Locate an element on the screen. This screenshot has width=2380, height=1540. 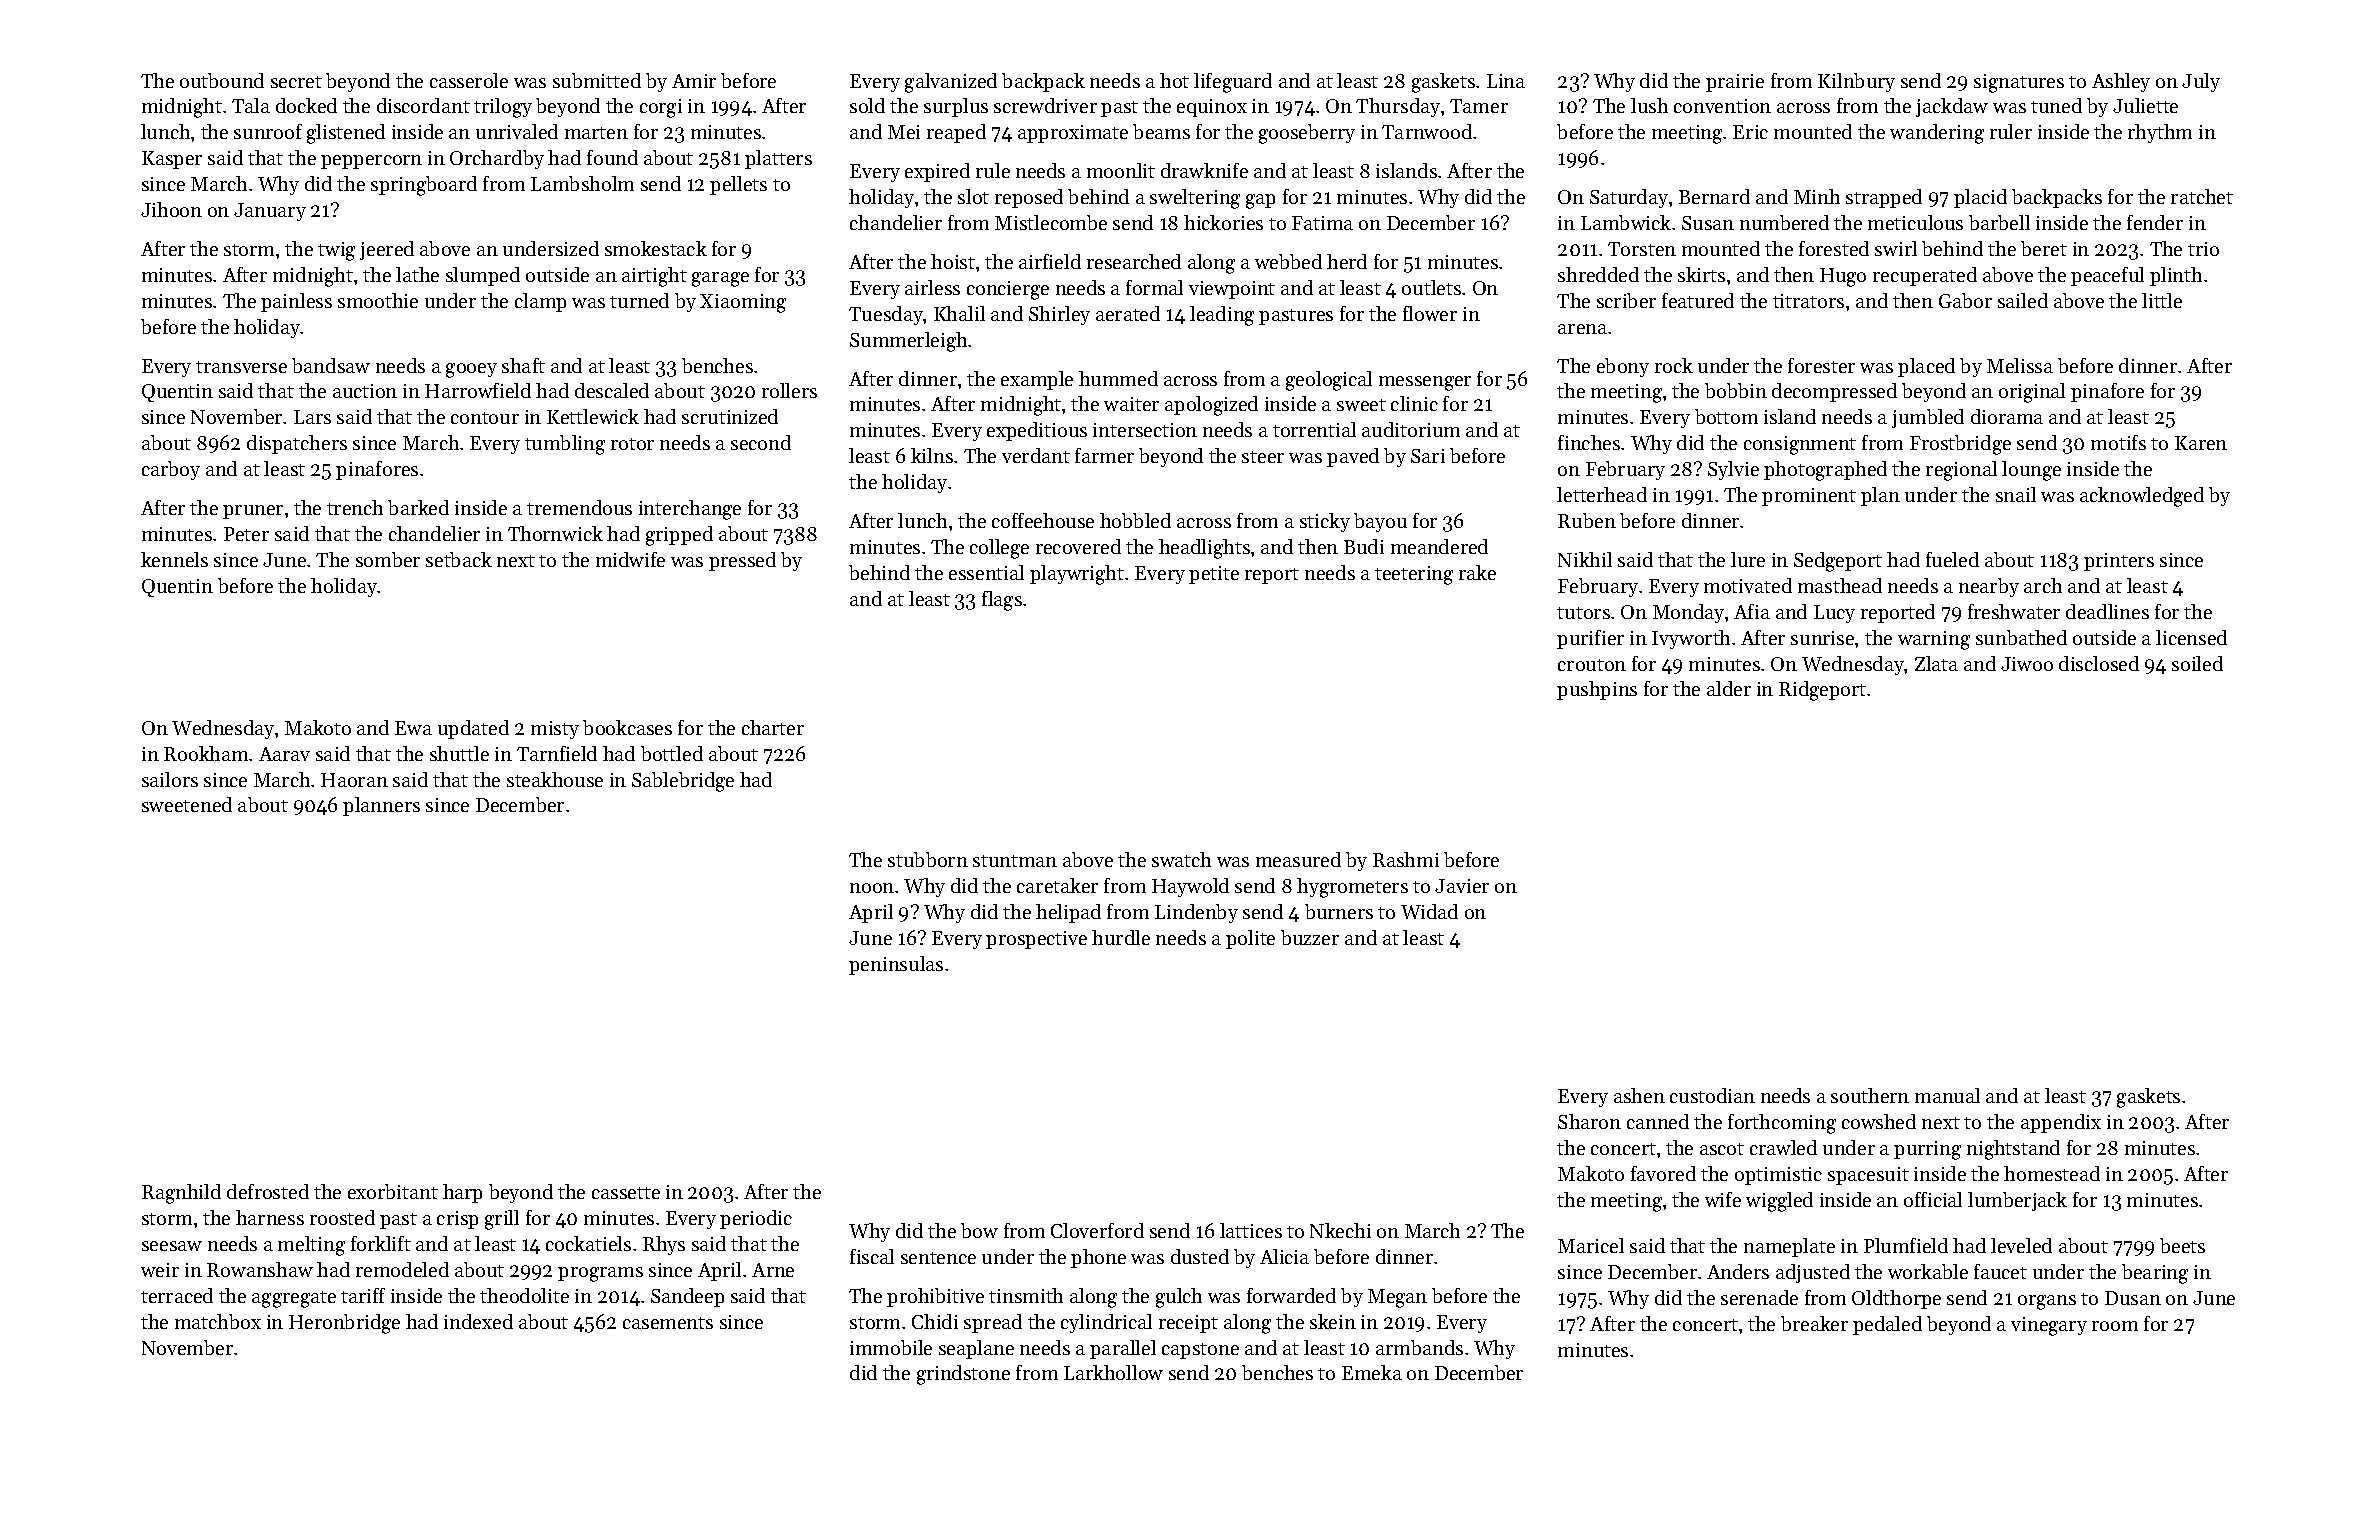
peninsulas is located at coordinates (896, 965).
